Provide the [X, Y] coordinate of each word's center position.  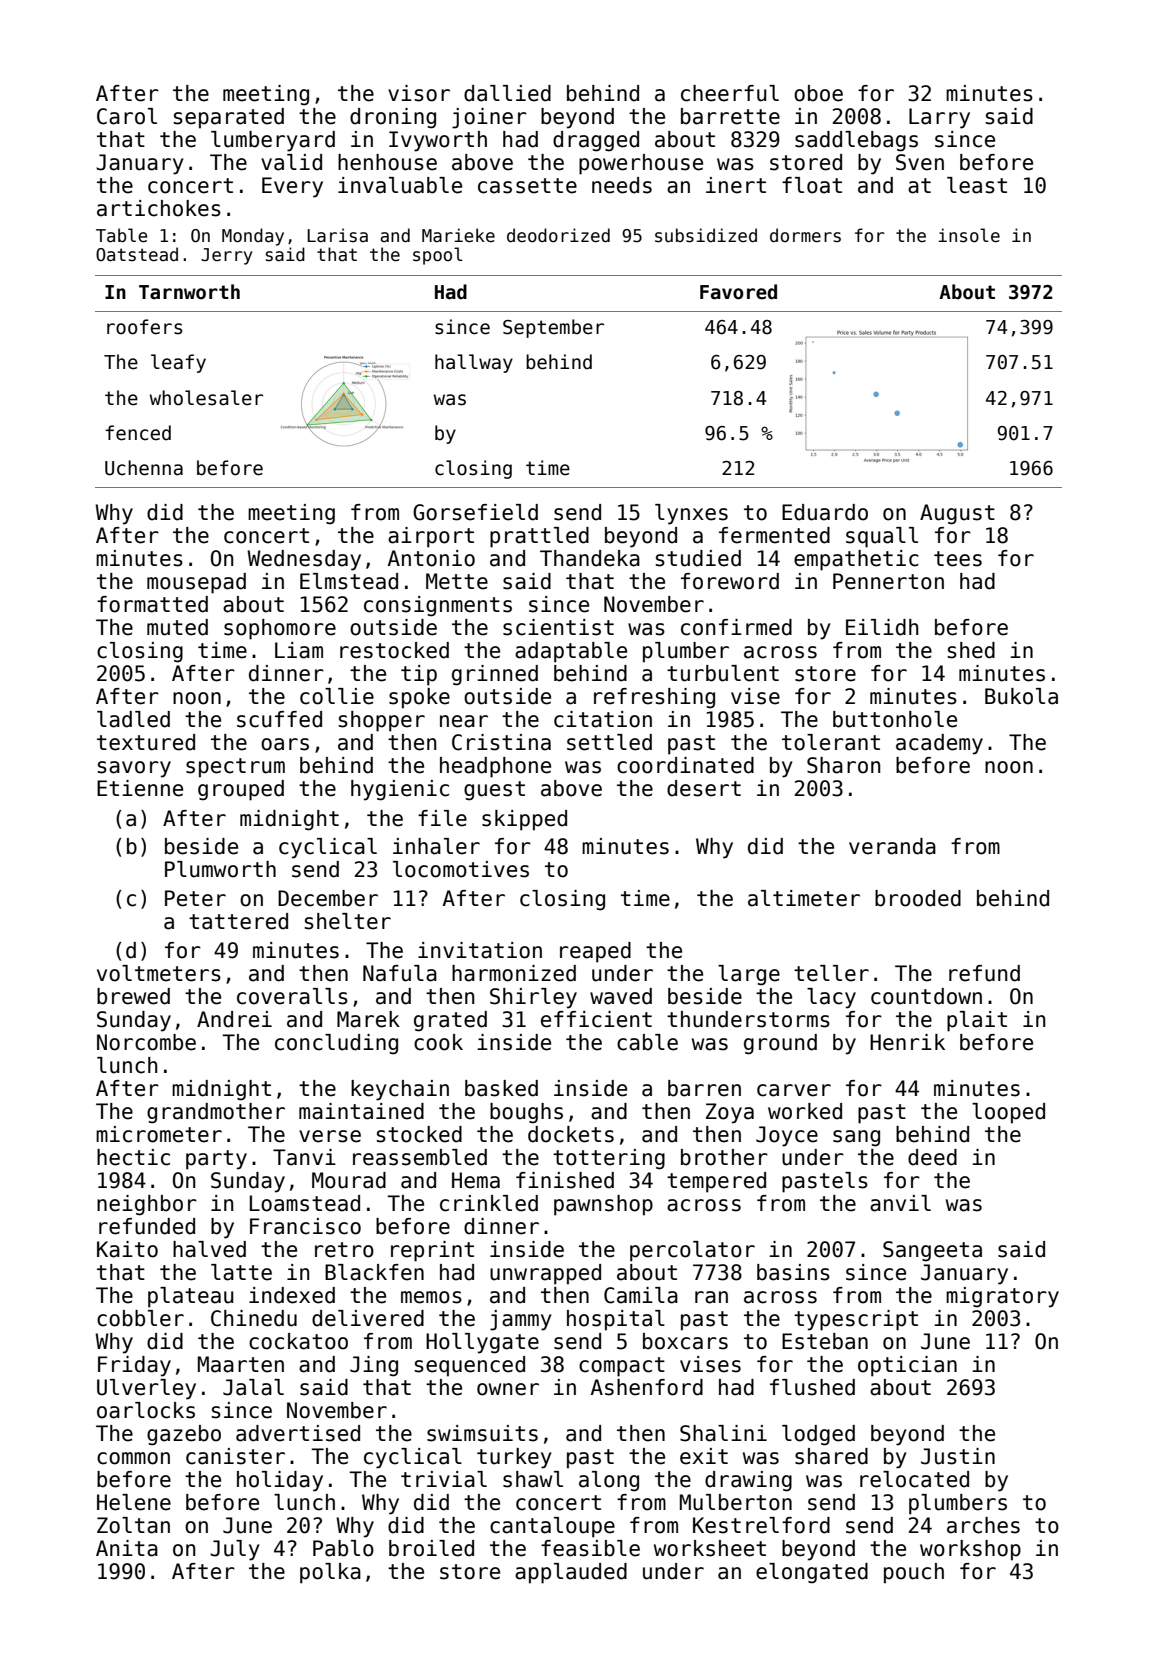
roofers [144, 327]
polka [330, 1573]
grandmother [216, 1113]
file [442, 818]
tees [958, 559]
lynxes [691, 514]
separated [229, 118]
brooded [918, 898]
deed [932, 1157]
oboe [818, 93]
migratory [1002, 1297]
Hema [476, 1180]
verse [330, 1136]
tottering [609, 1159]
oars [285, 744]
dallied [507, 93]
